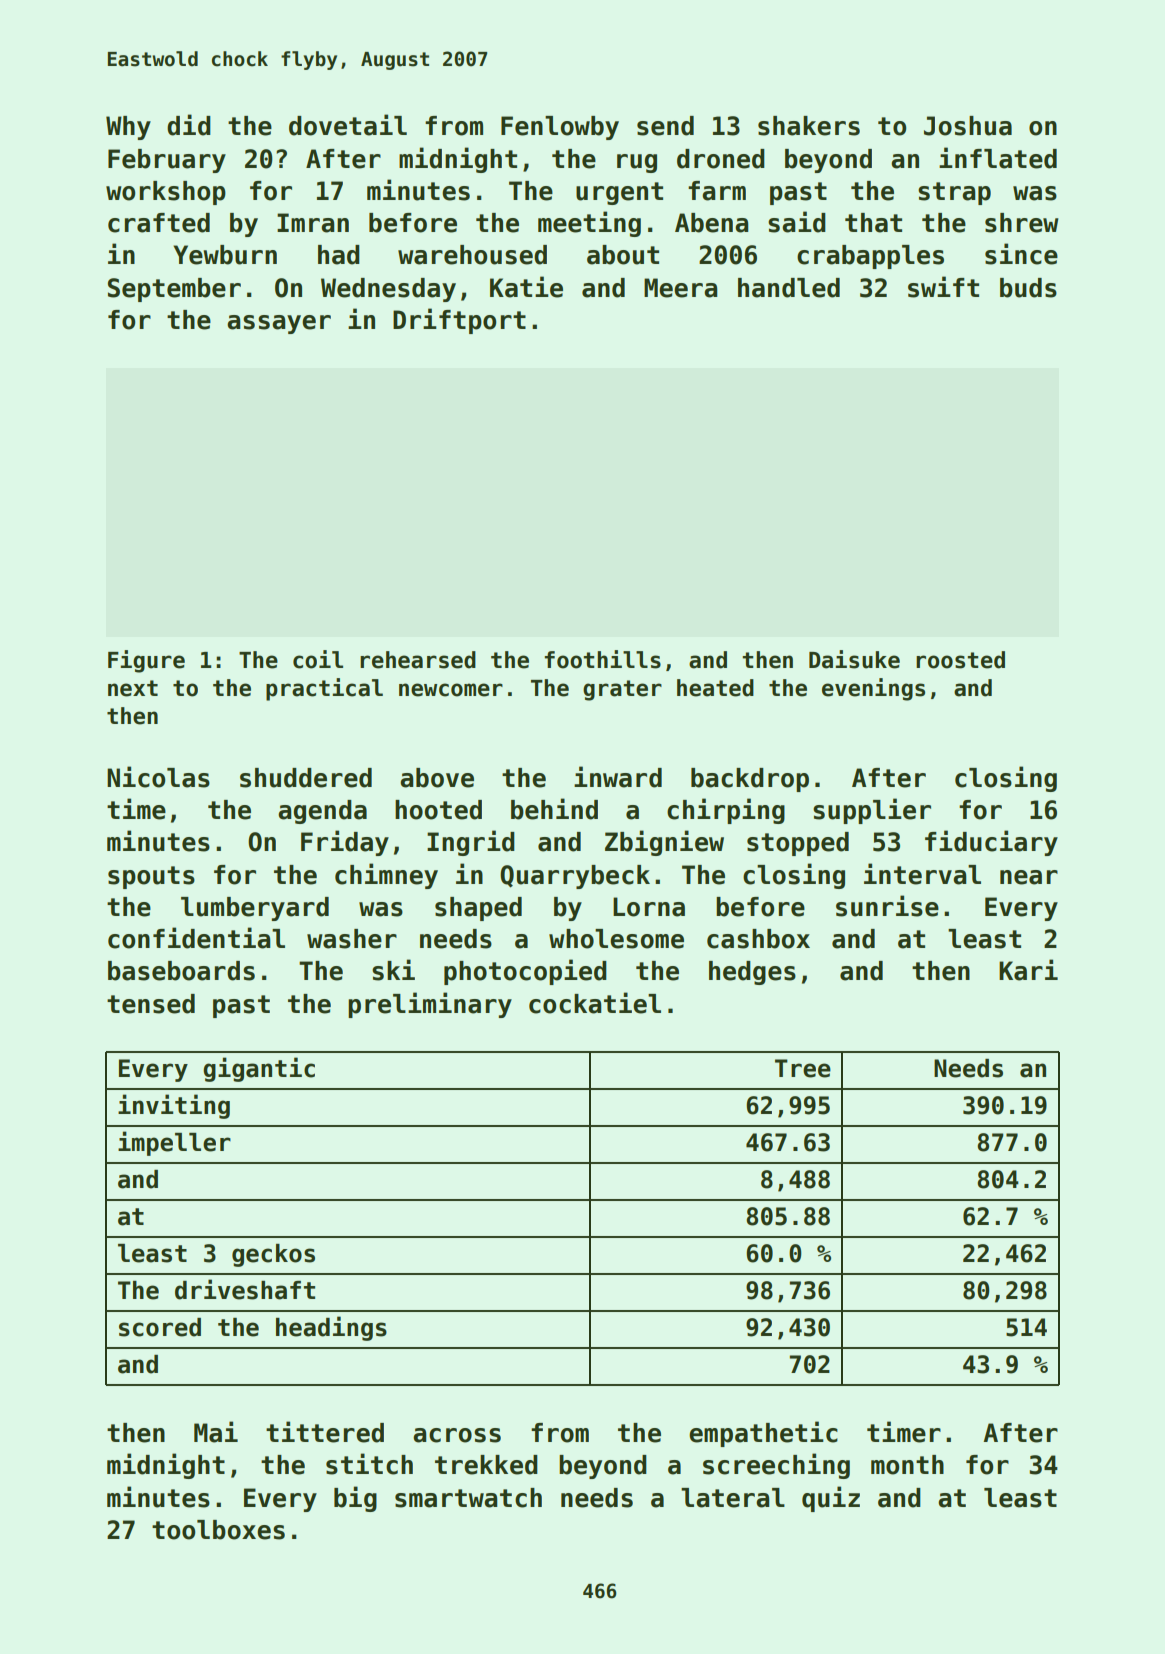 This image has width=1165, height=1654. What do you see at coordinates (680, 288) in the image?
I see `Meera` at bounding box center [680, 288].
